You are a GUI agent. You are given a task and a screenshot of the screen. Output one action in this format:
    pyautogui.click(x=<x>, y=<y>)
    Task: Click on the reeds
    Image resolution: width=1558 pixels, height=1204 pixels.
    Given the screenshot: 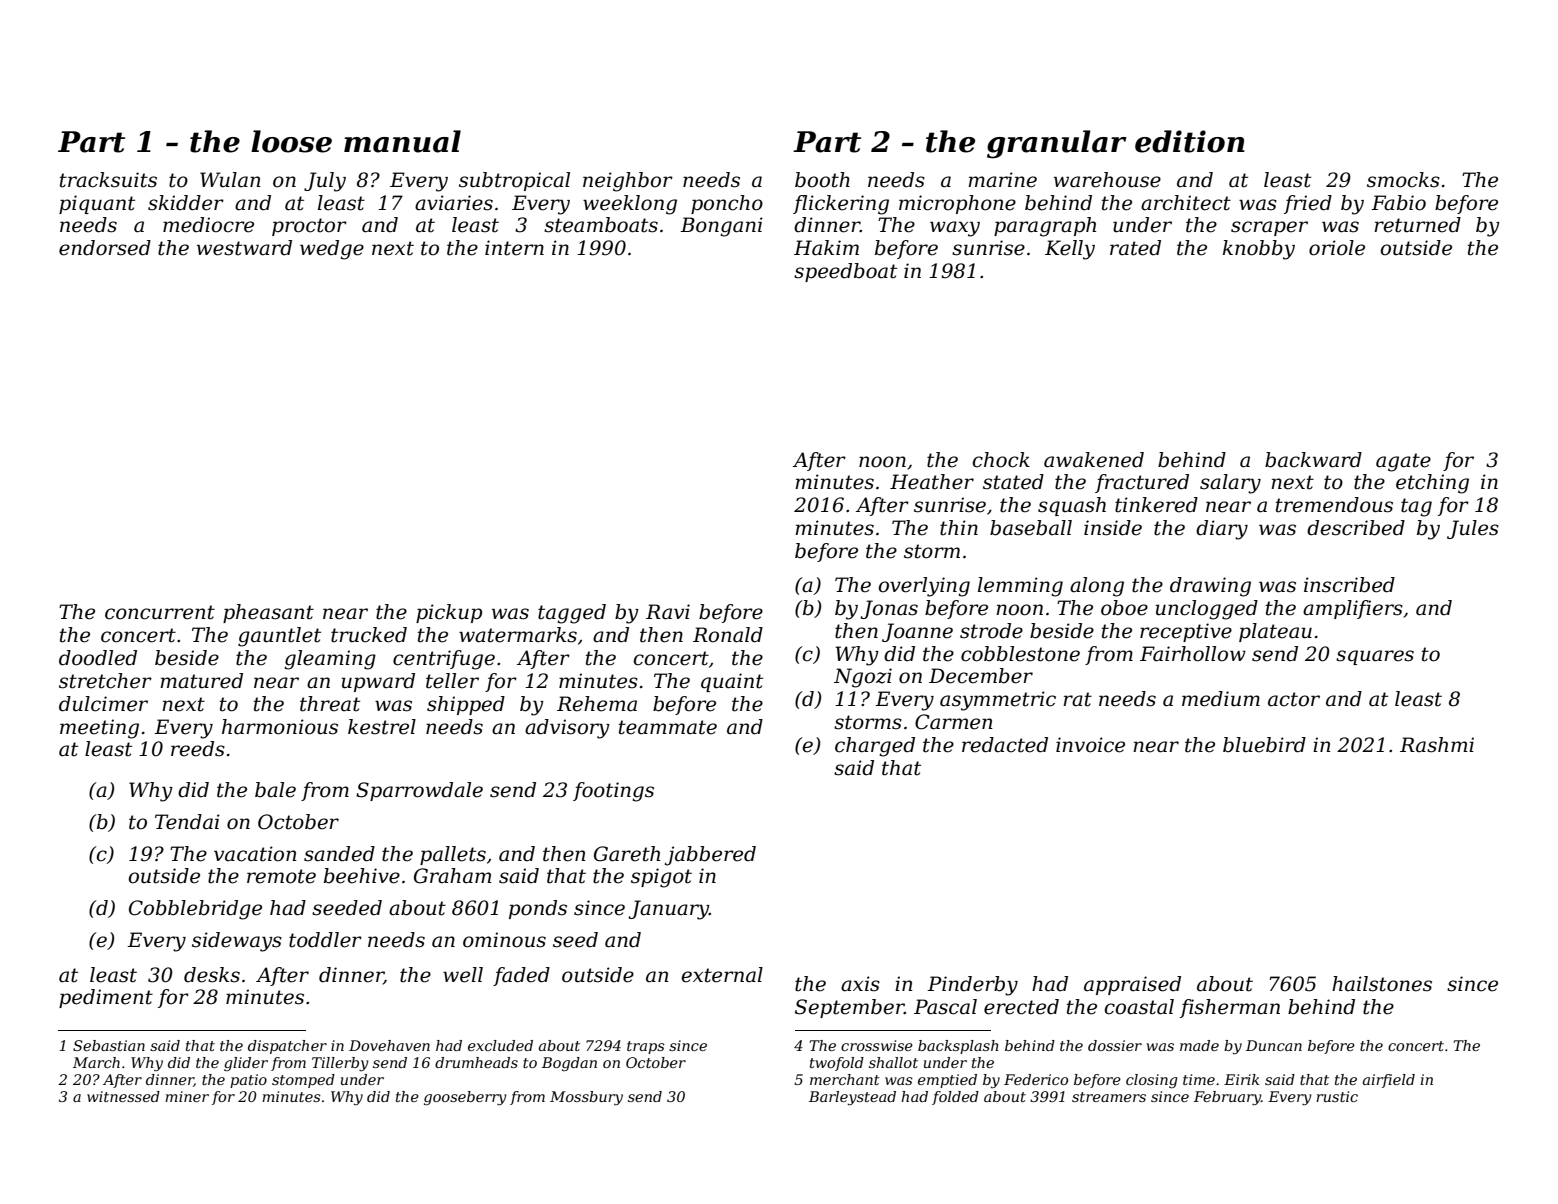 What is the action you would take?
    pyautogui.click(x=198, y=749)
